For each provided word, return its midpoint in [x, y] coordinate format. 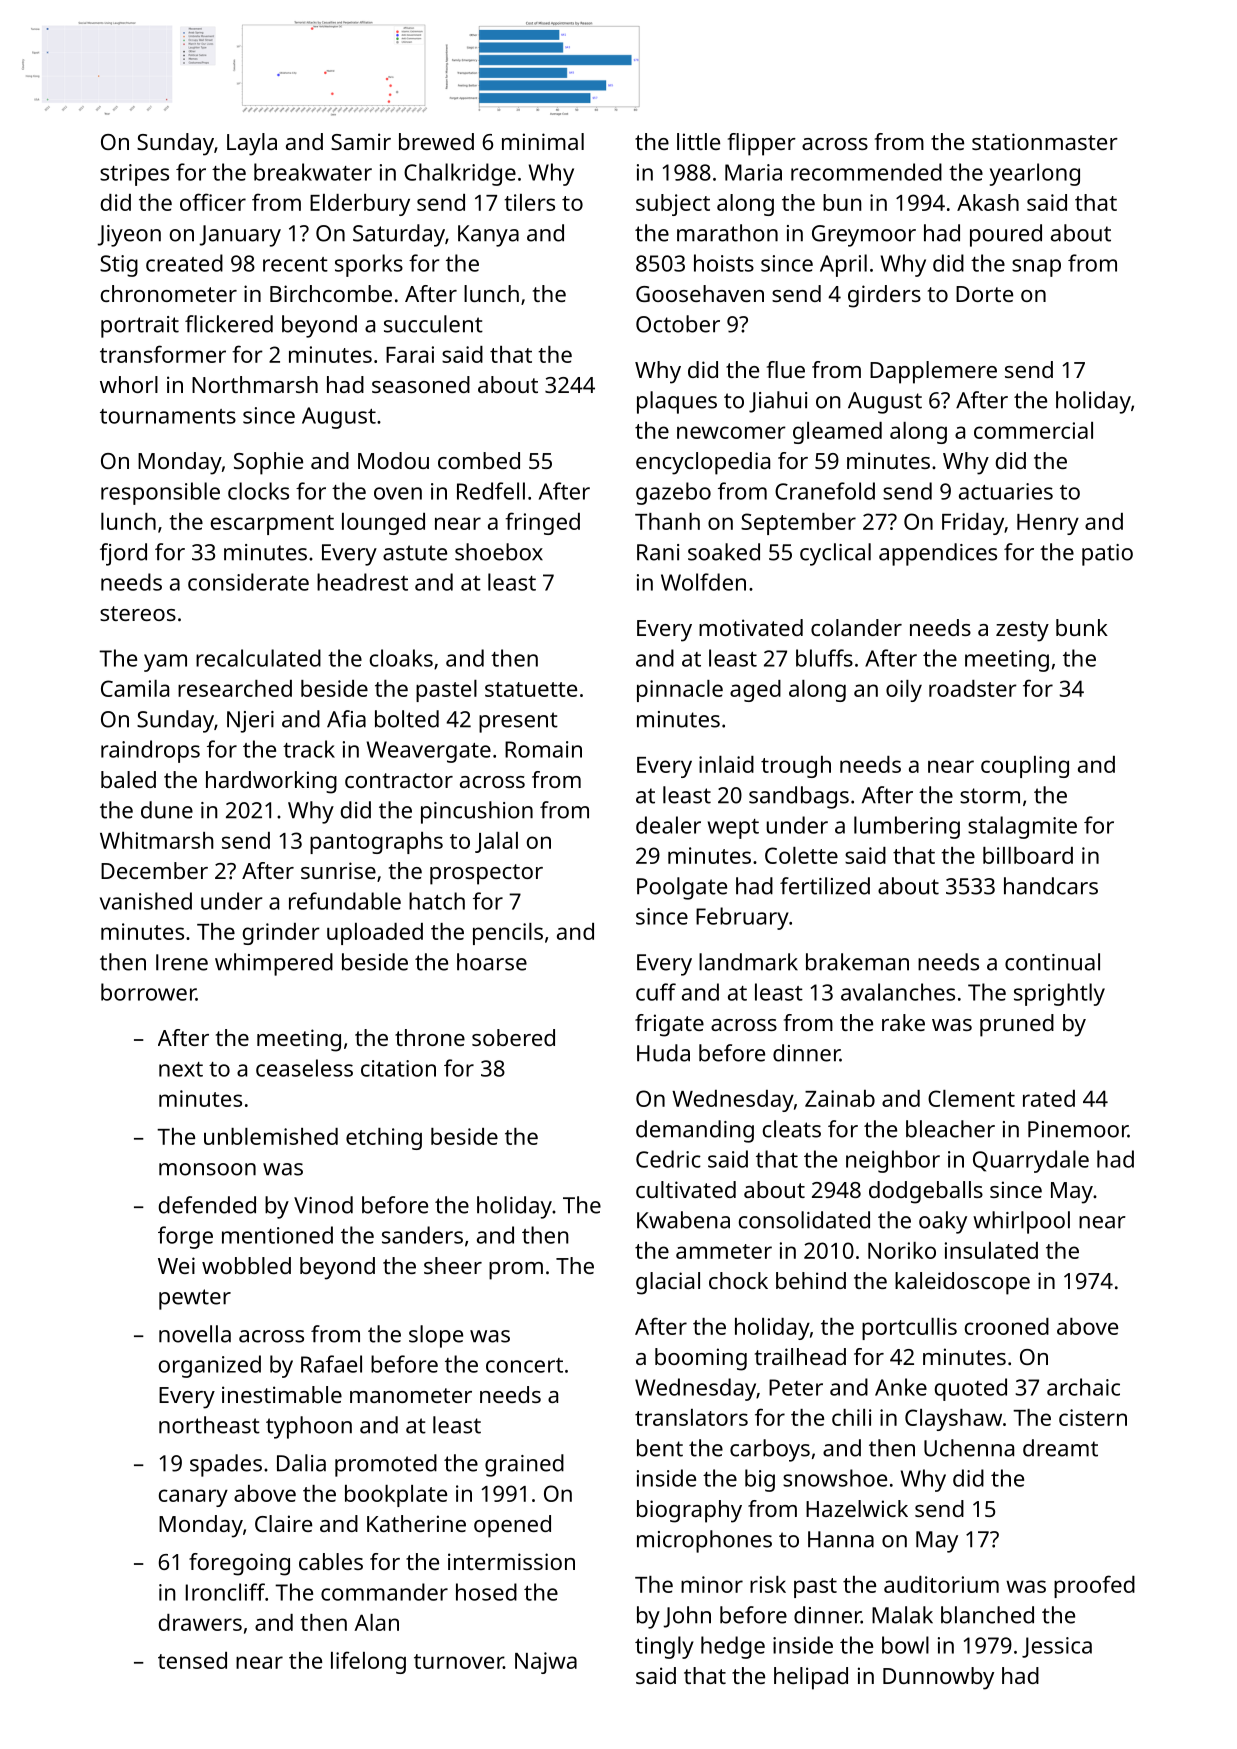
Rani [658, 552]
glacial [668, 1283]
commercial [1033, 430]
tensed [192, 1660]
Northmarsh [255, 384]
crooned [1007, 1326]
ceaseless [304, 1068]
